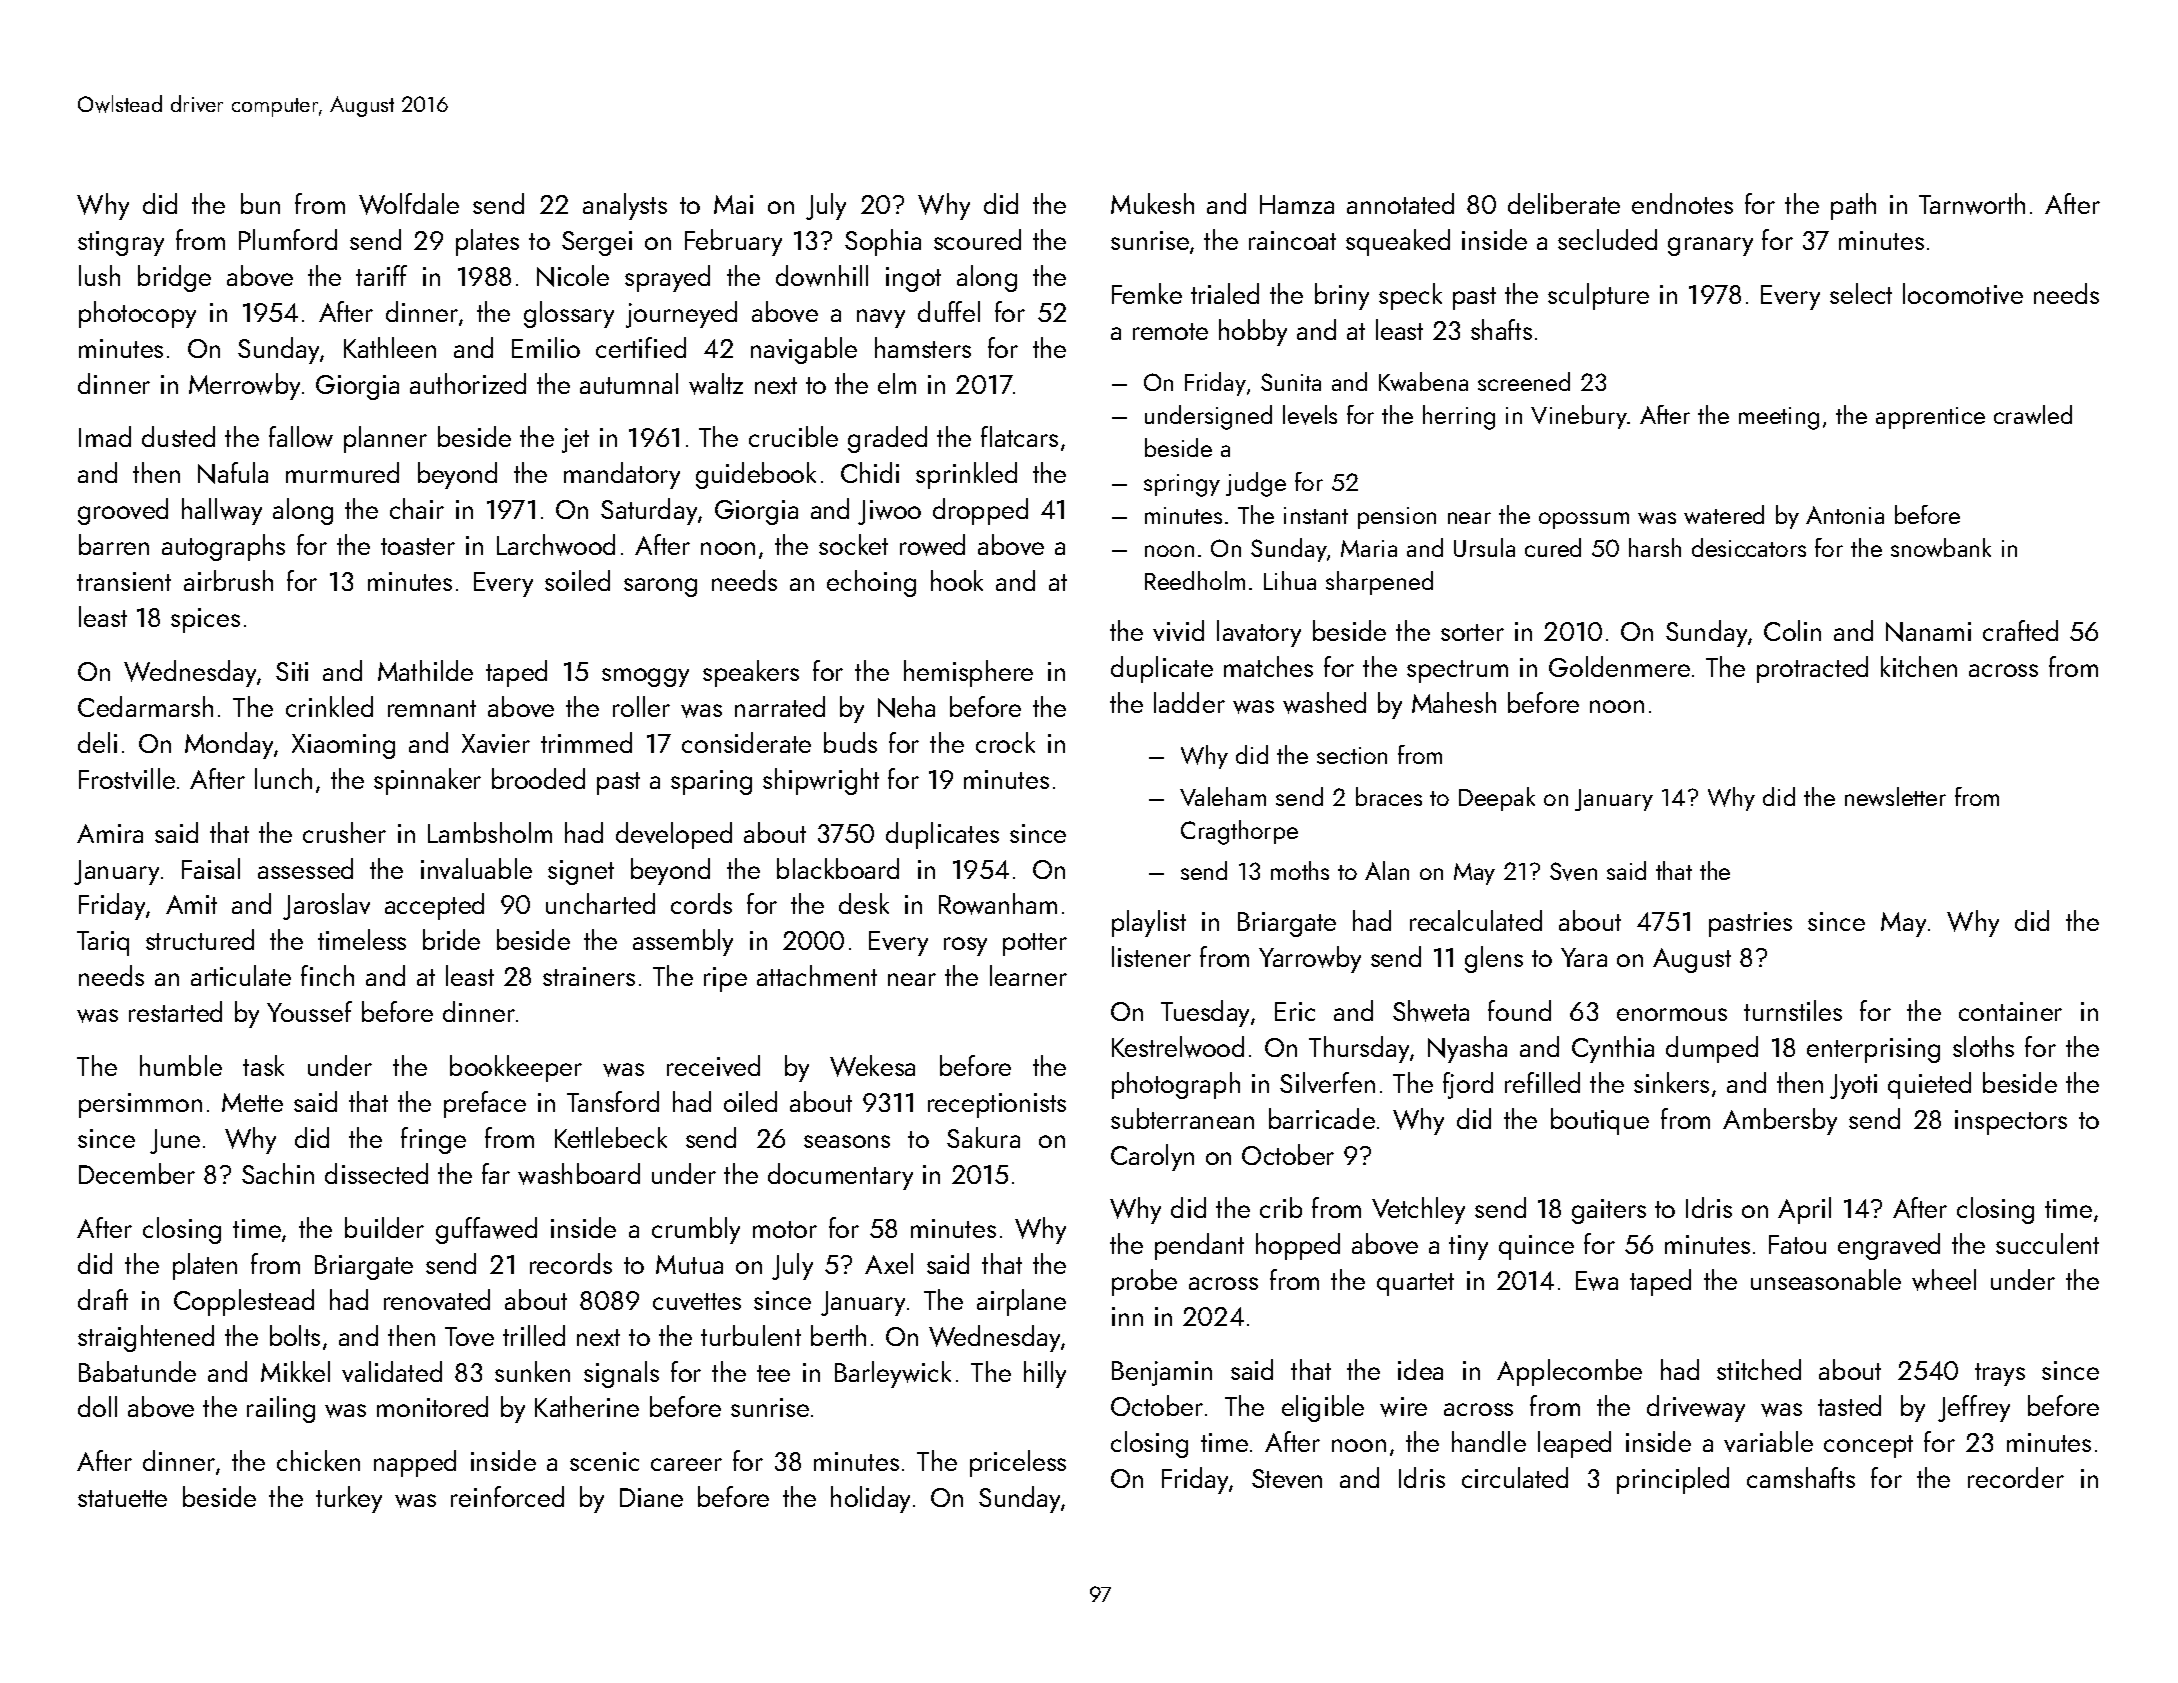 The image size is (2178, 1683). Describe the element at coordinates (883, 242) in the screenshot. I see `Sophia` at that location.
